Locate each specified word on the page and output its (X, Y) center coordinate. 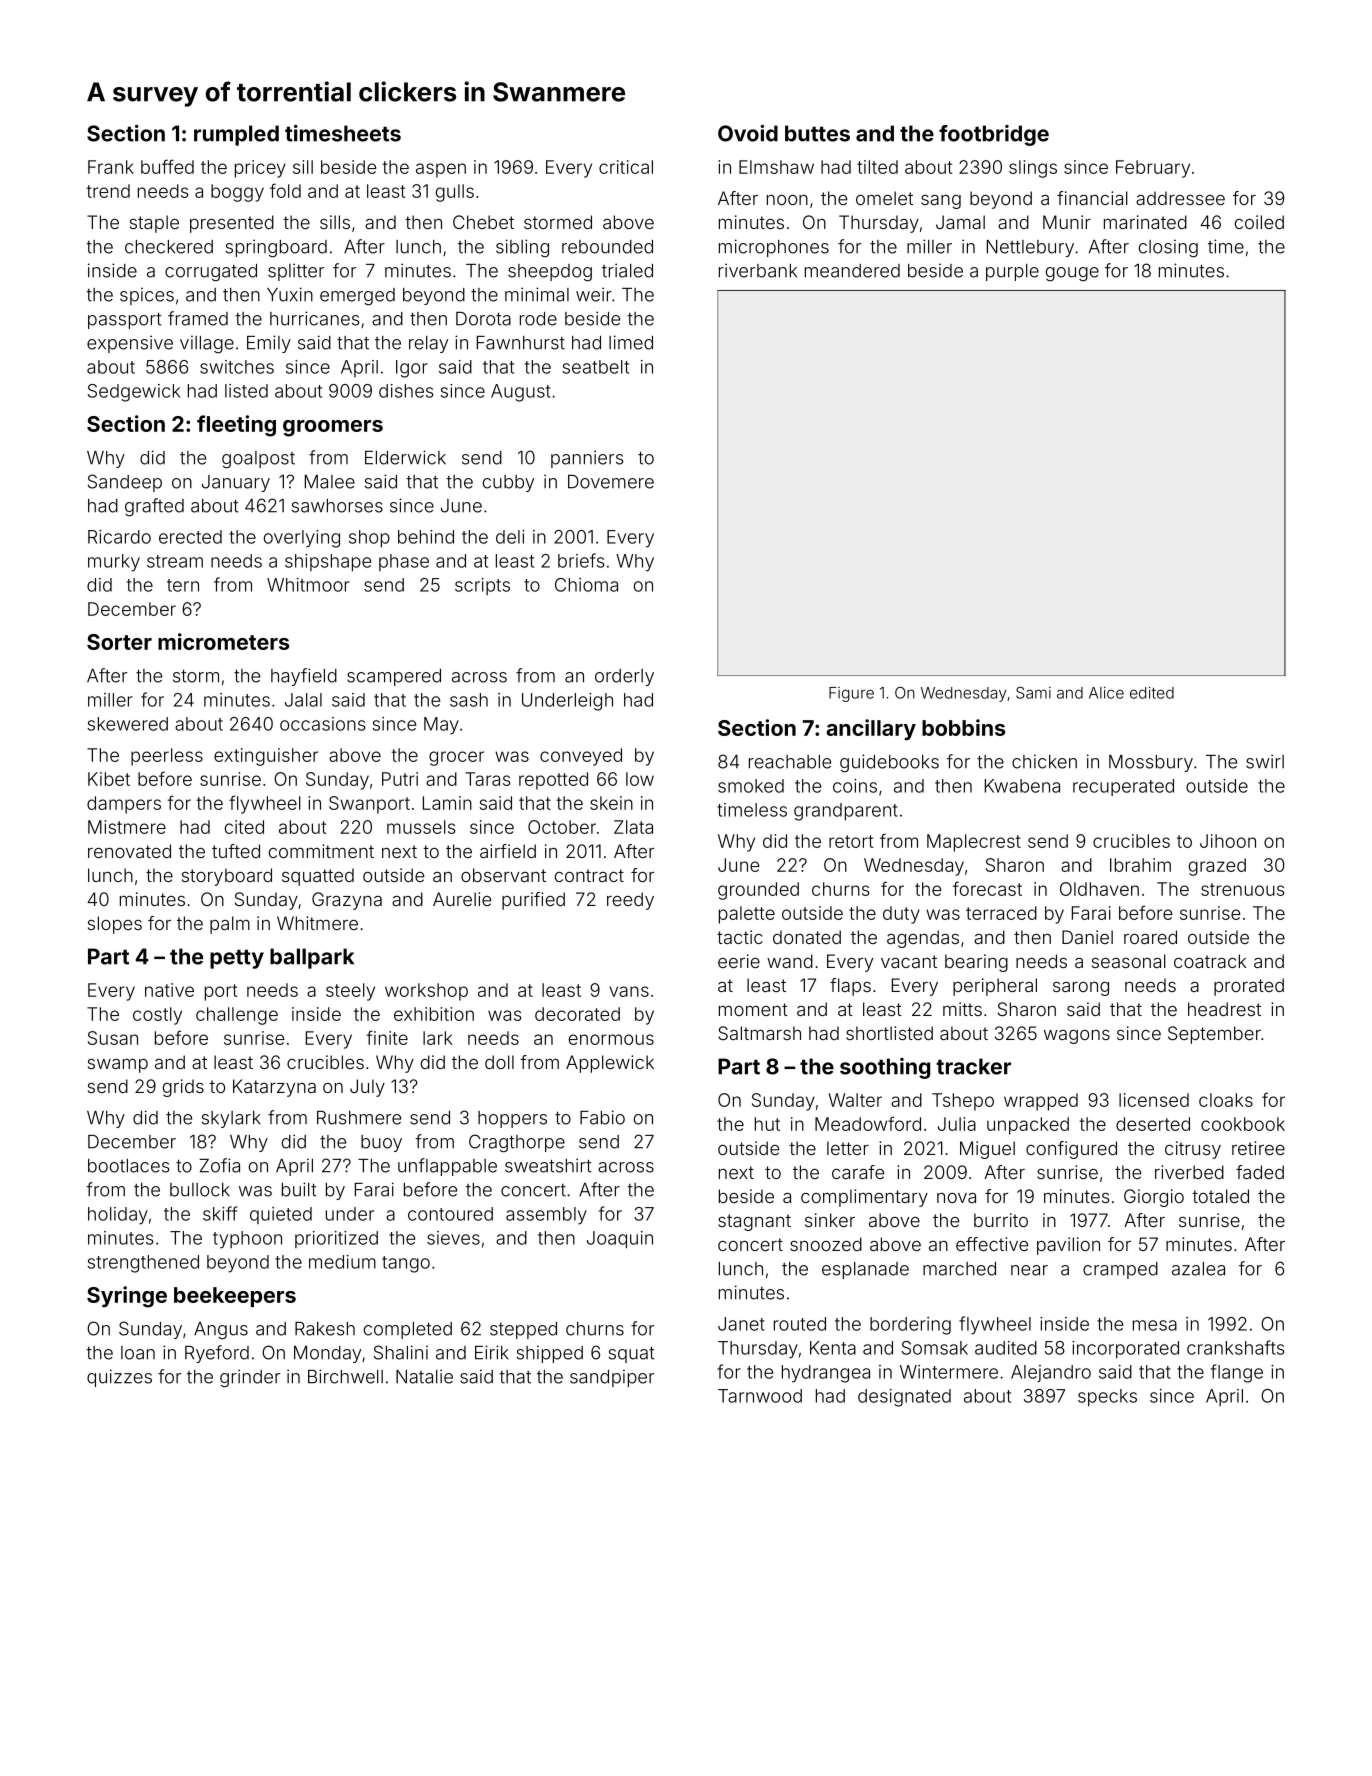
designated (904, 1398)
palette (747, 915)
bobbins (963, 727)
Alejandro (1051, 1373)
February (1153, 169)
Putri (400, 779)
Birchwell (345, 1376)
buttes (817, 133)
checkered (169, 247)
